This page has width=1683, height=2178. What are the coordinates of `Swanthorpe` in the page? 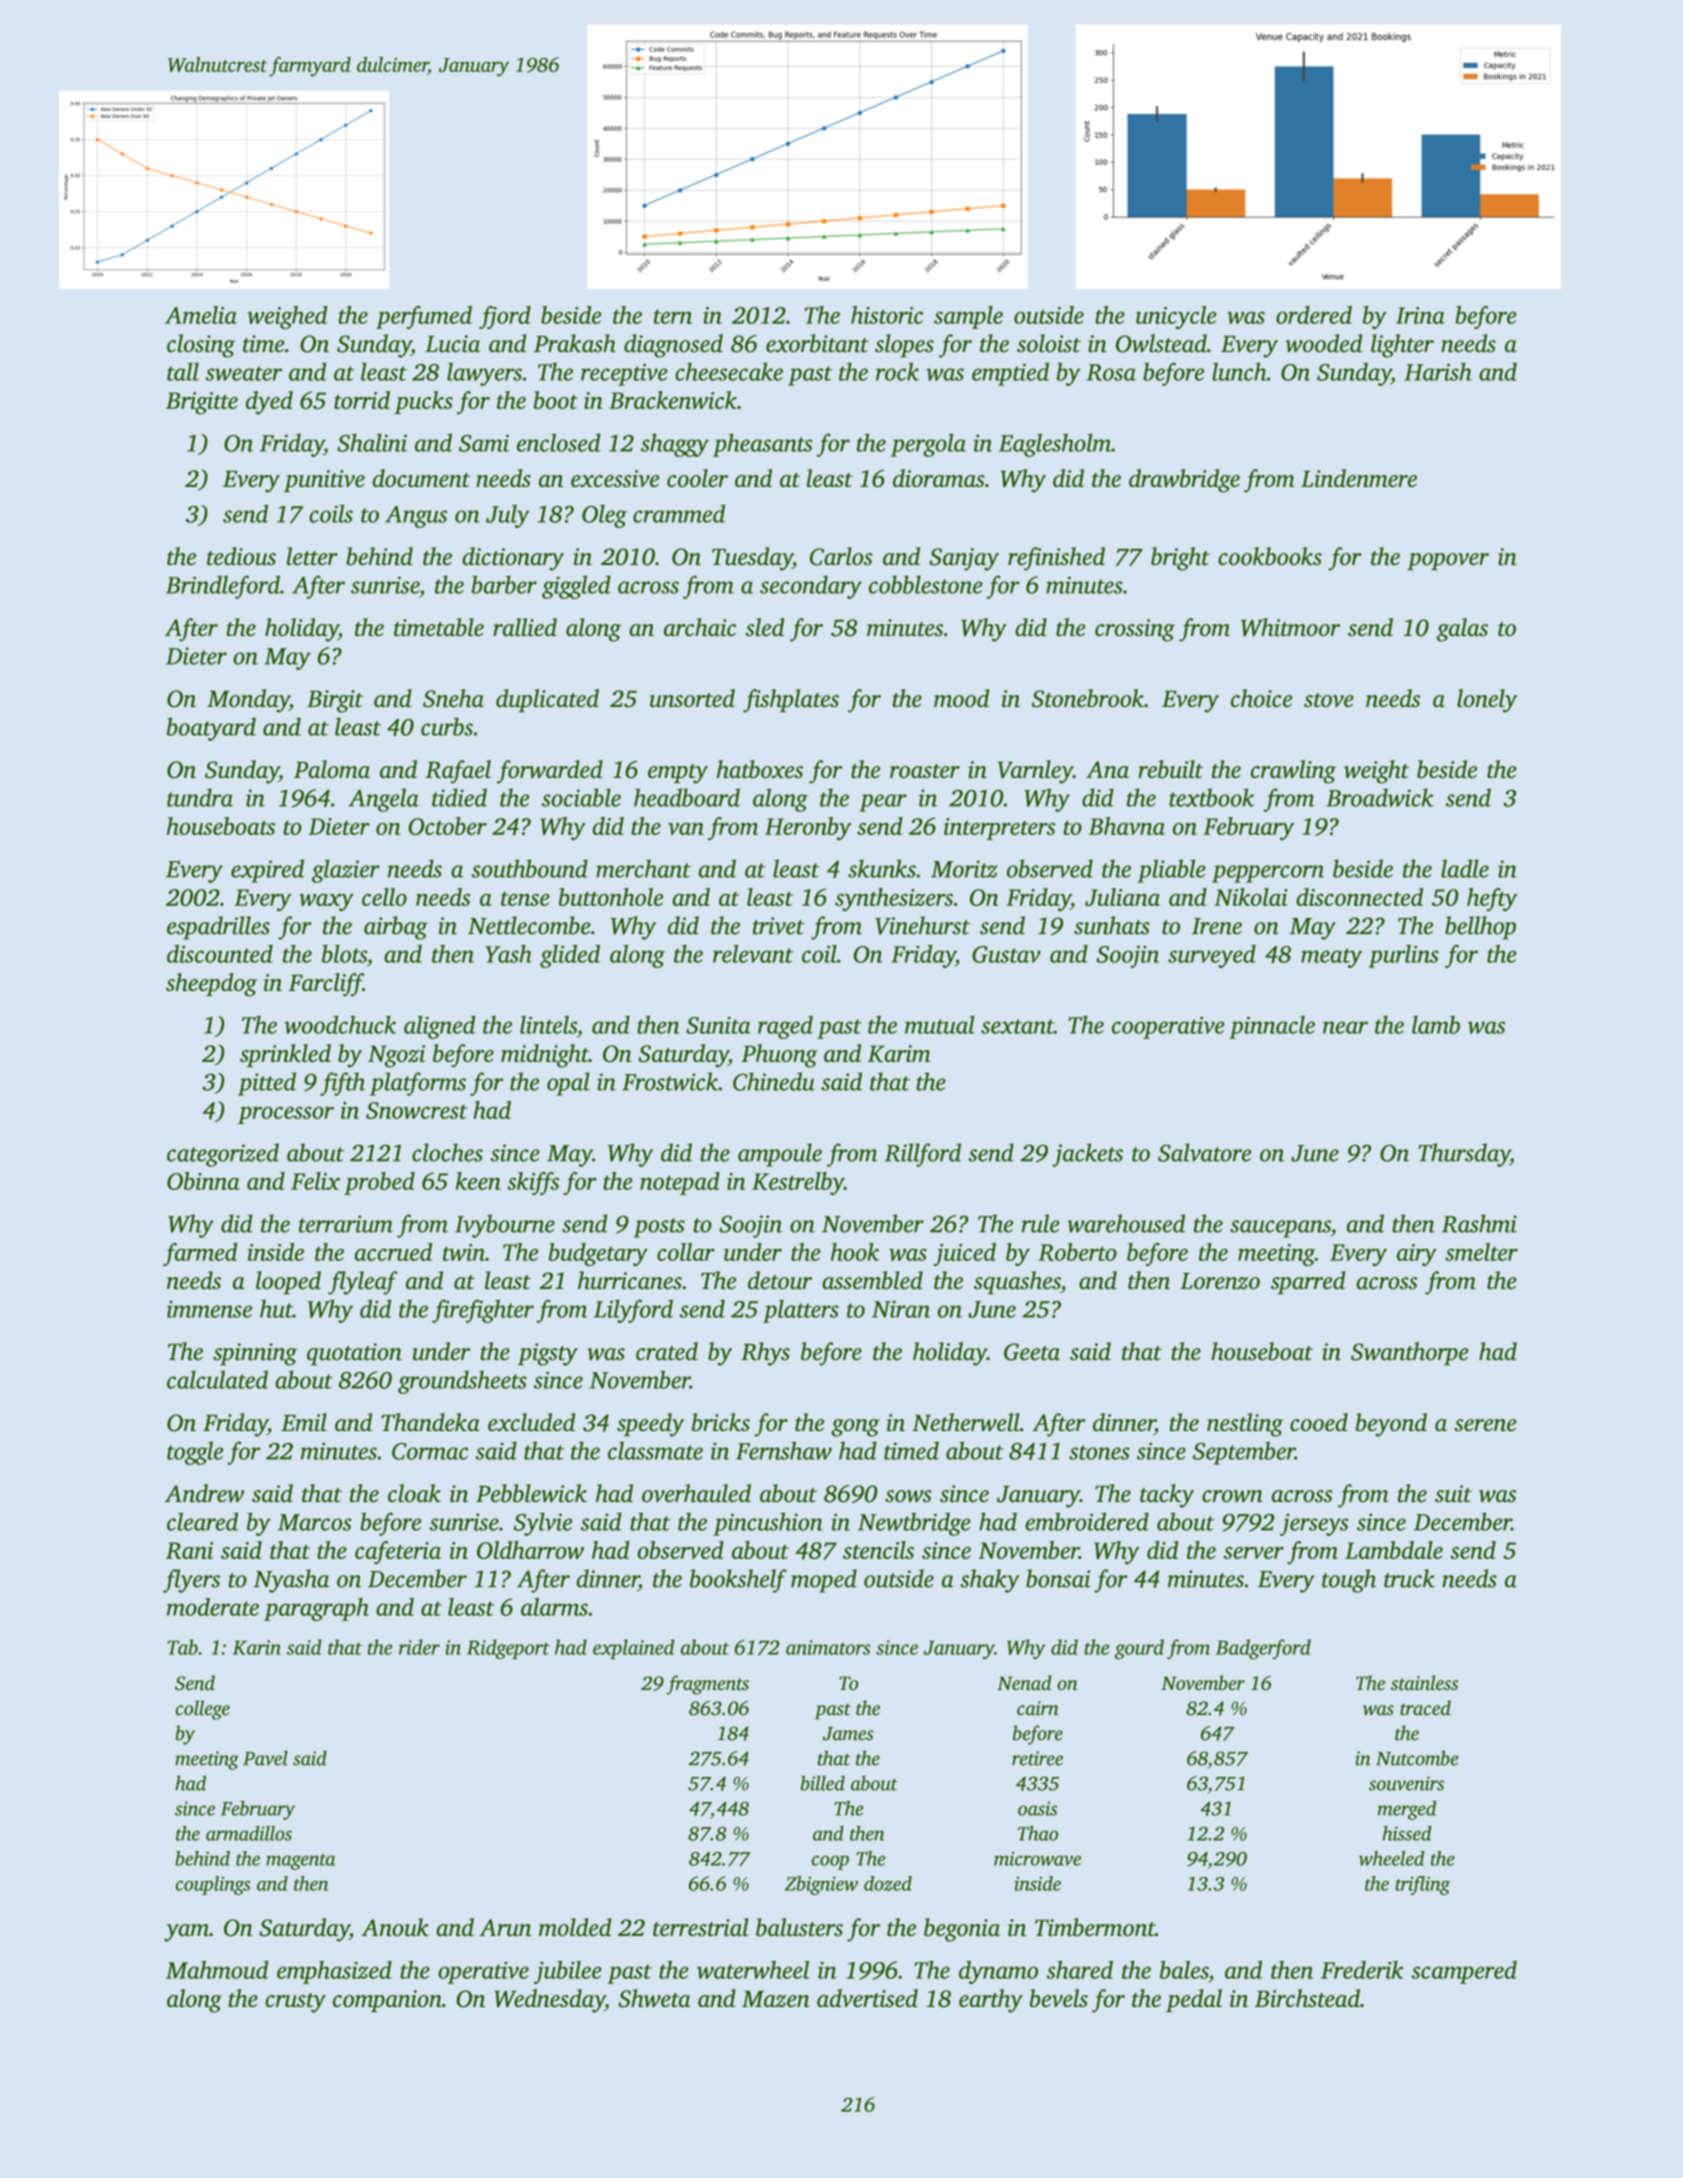 It's located at (1410, 1353).
